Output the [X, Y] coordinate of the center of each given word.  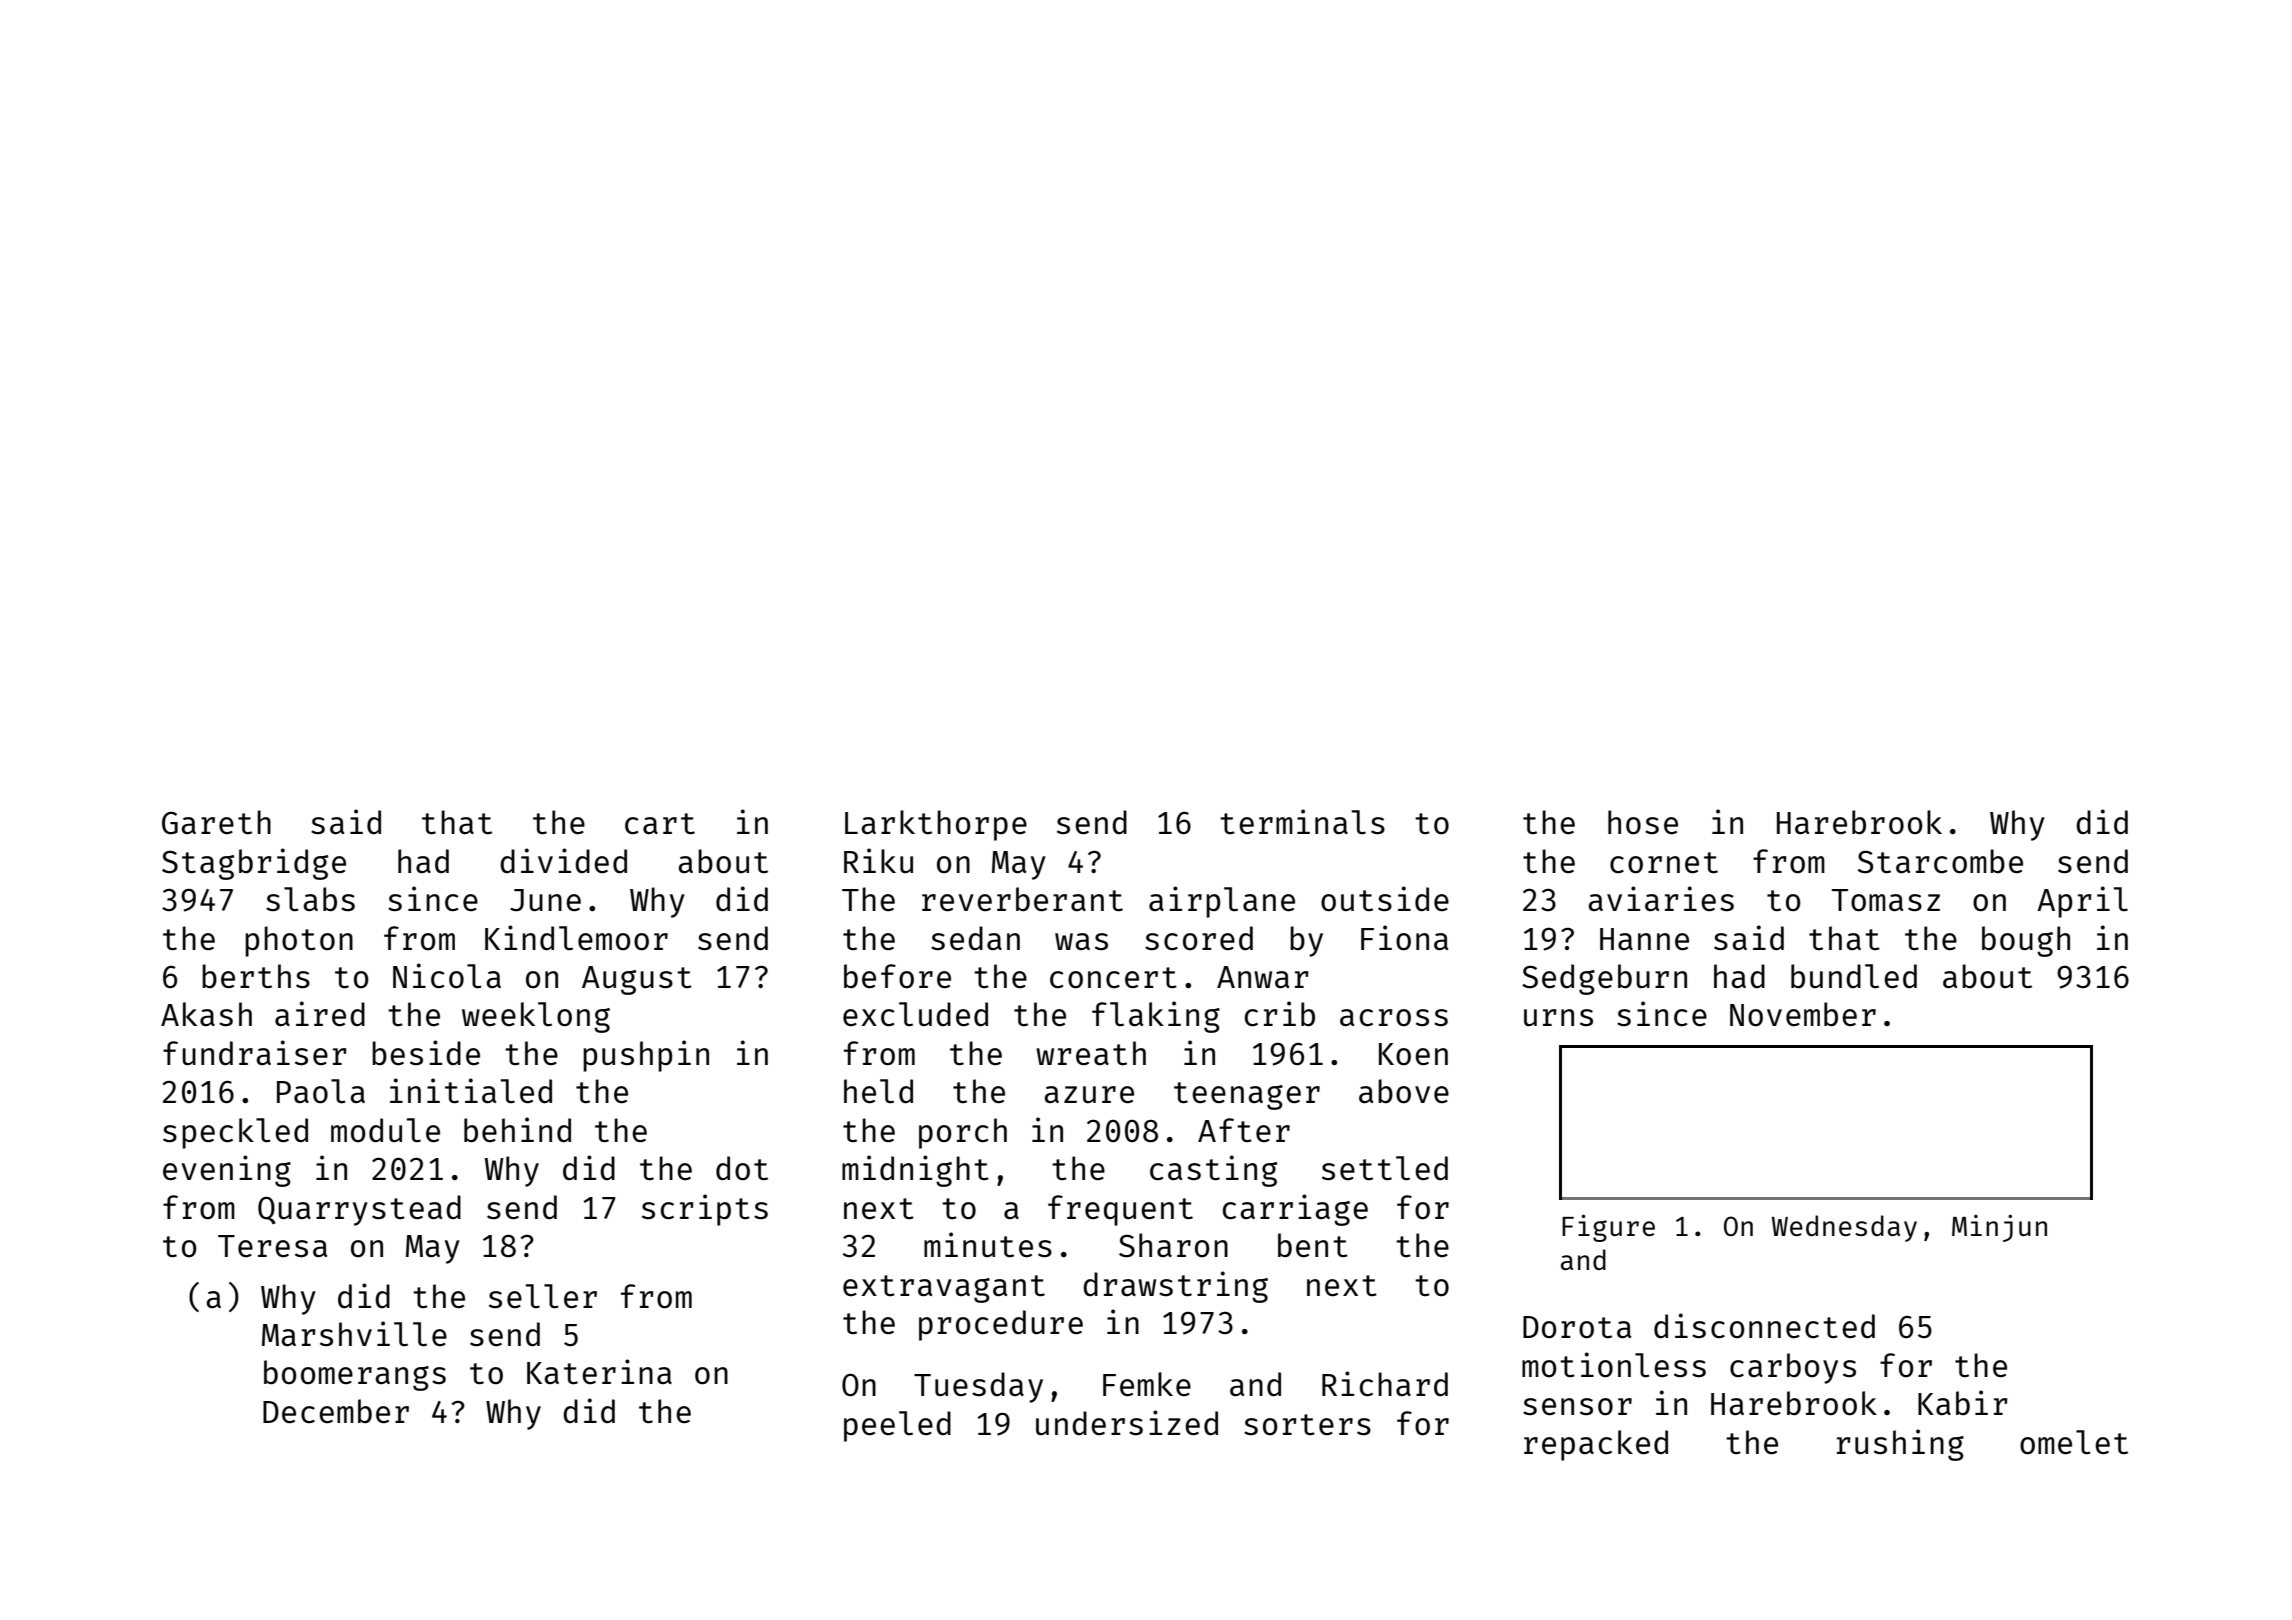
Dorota [1577, 1327]
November [1803, 1014]
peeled [897, 1426]
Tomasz [1886, 900]
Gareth [216, 822]
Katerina [599, 1372]
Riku [878, 860]
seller [543, 1296]
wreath [1091, 1053]
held [878, 1091]
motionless [1614, 1365]
